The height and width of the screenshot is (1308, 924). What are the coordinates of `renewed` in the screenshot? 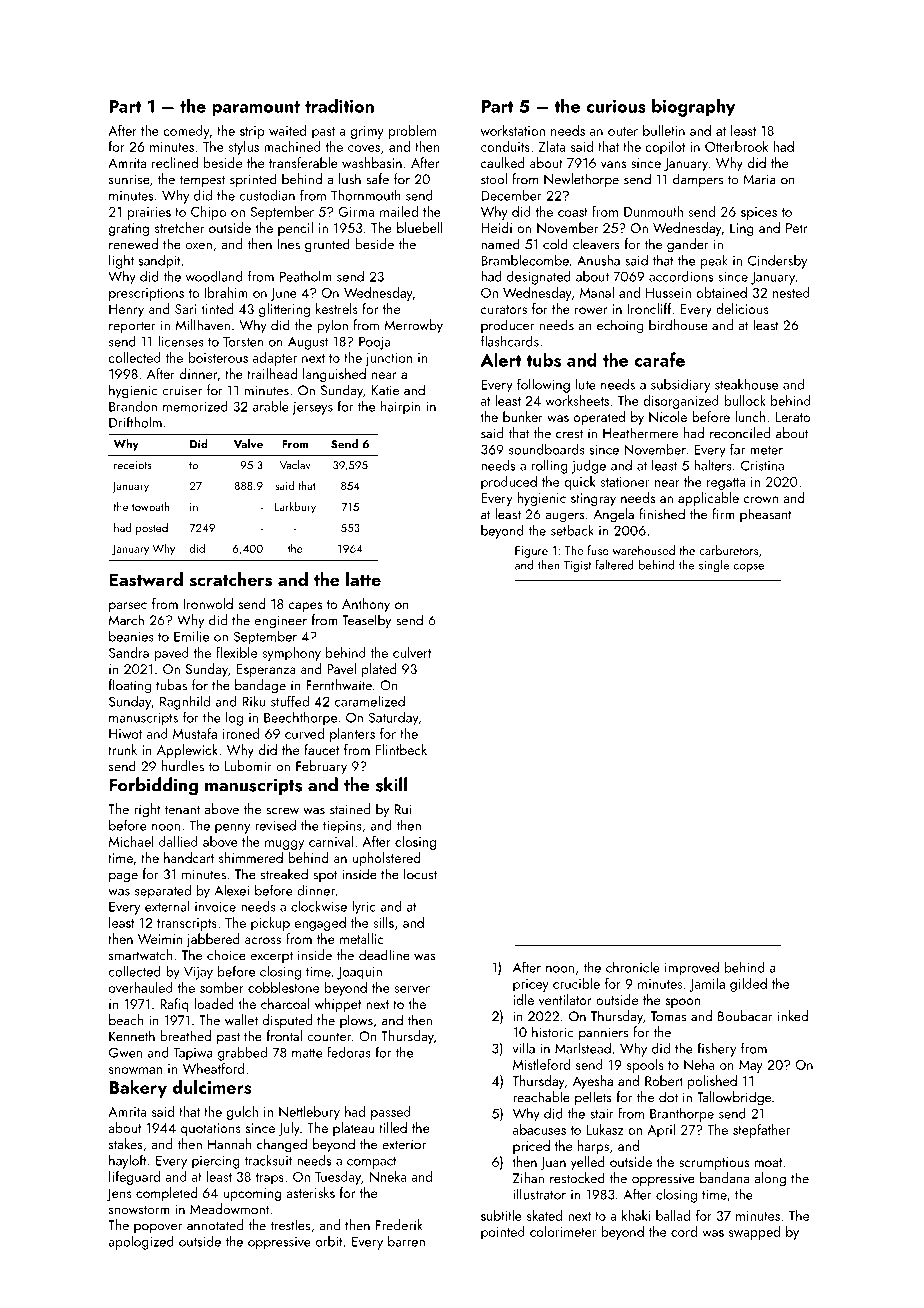 It's located at (133, 244).
